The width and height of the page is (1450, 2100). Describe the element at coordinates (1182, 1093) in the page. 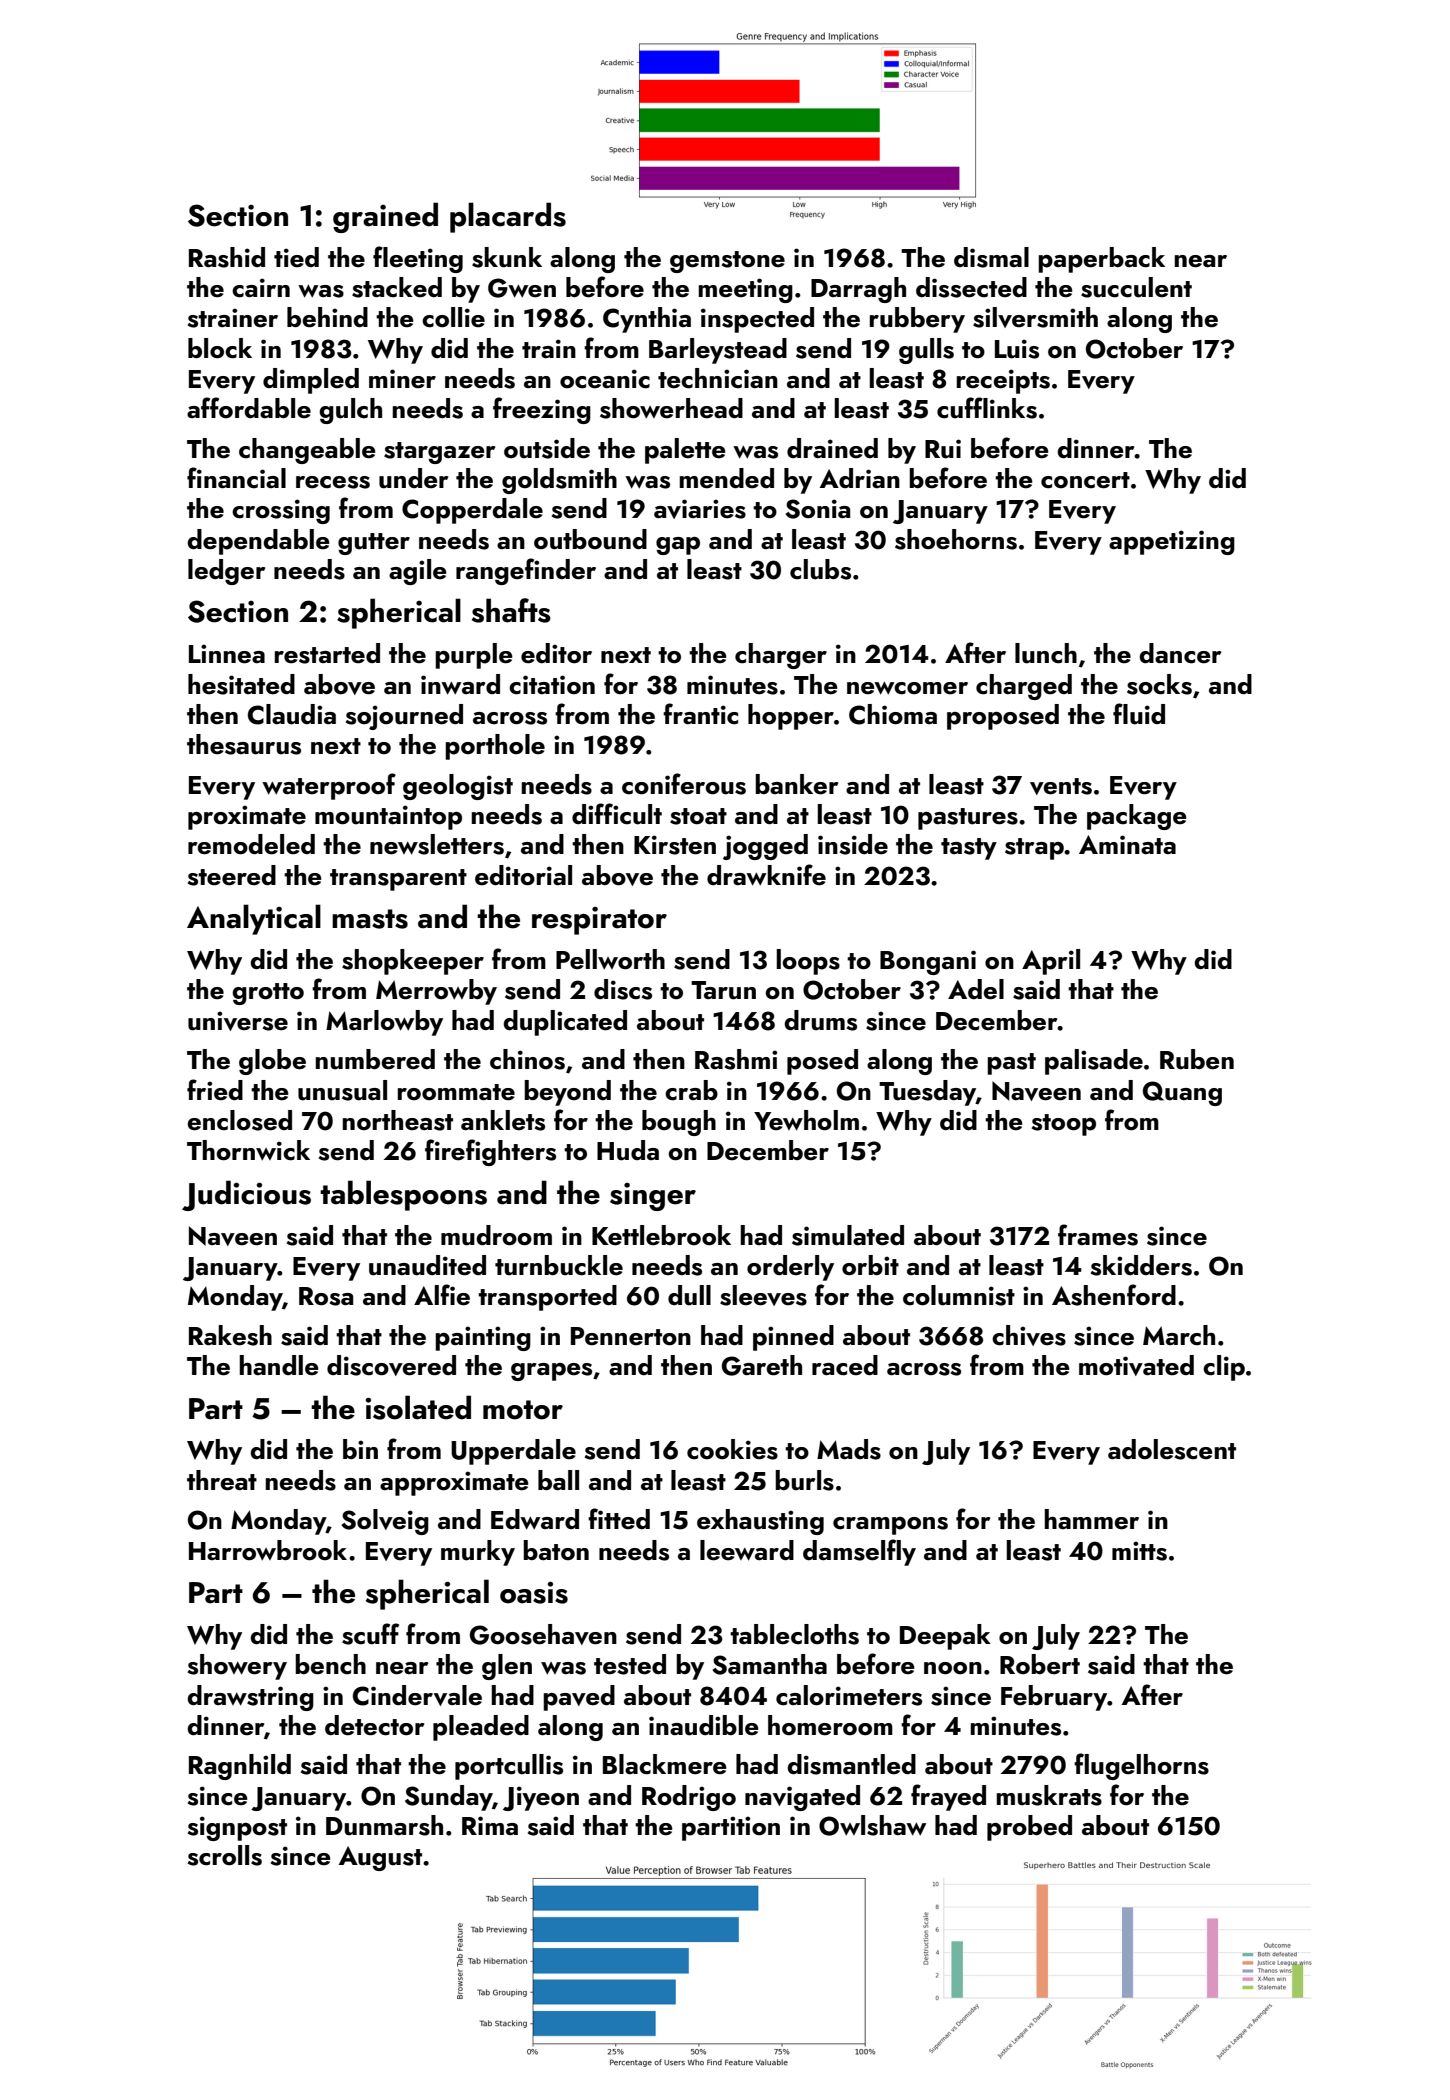

I see `Quang` at that location.
